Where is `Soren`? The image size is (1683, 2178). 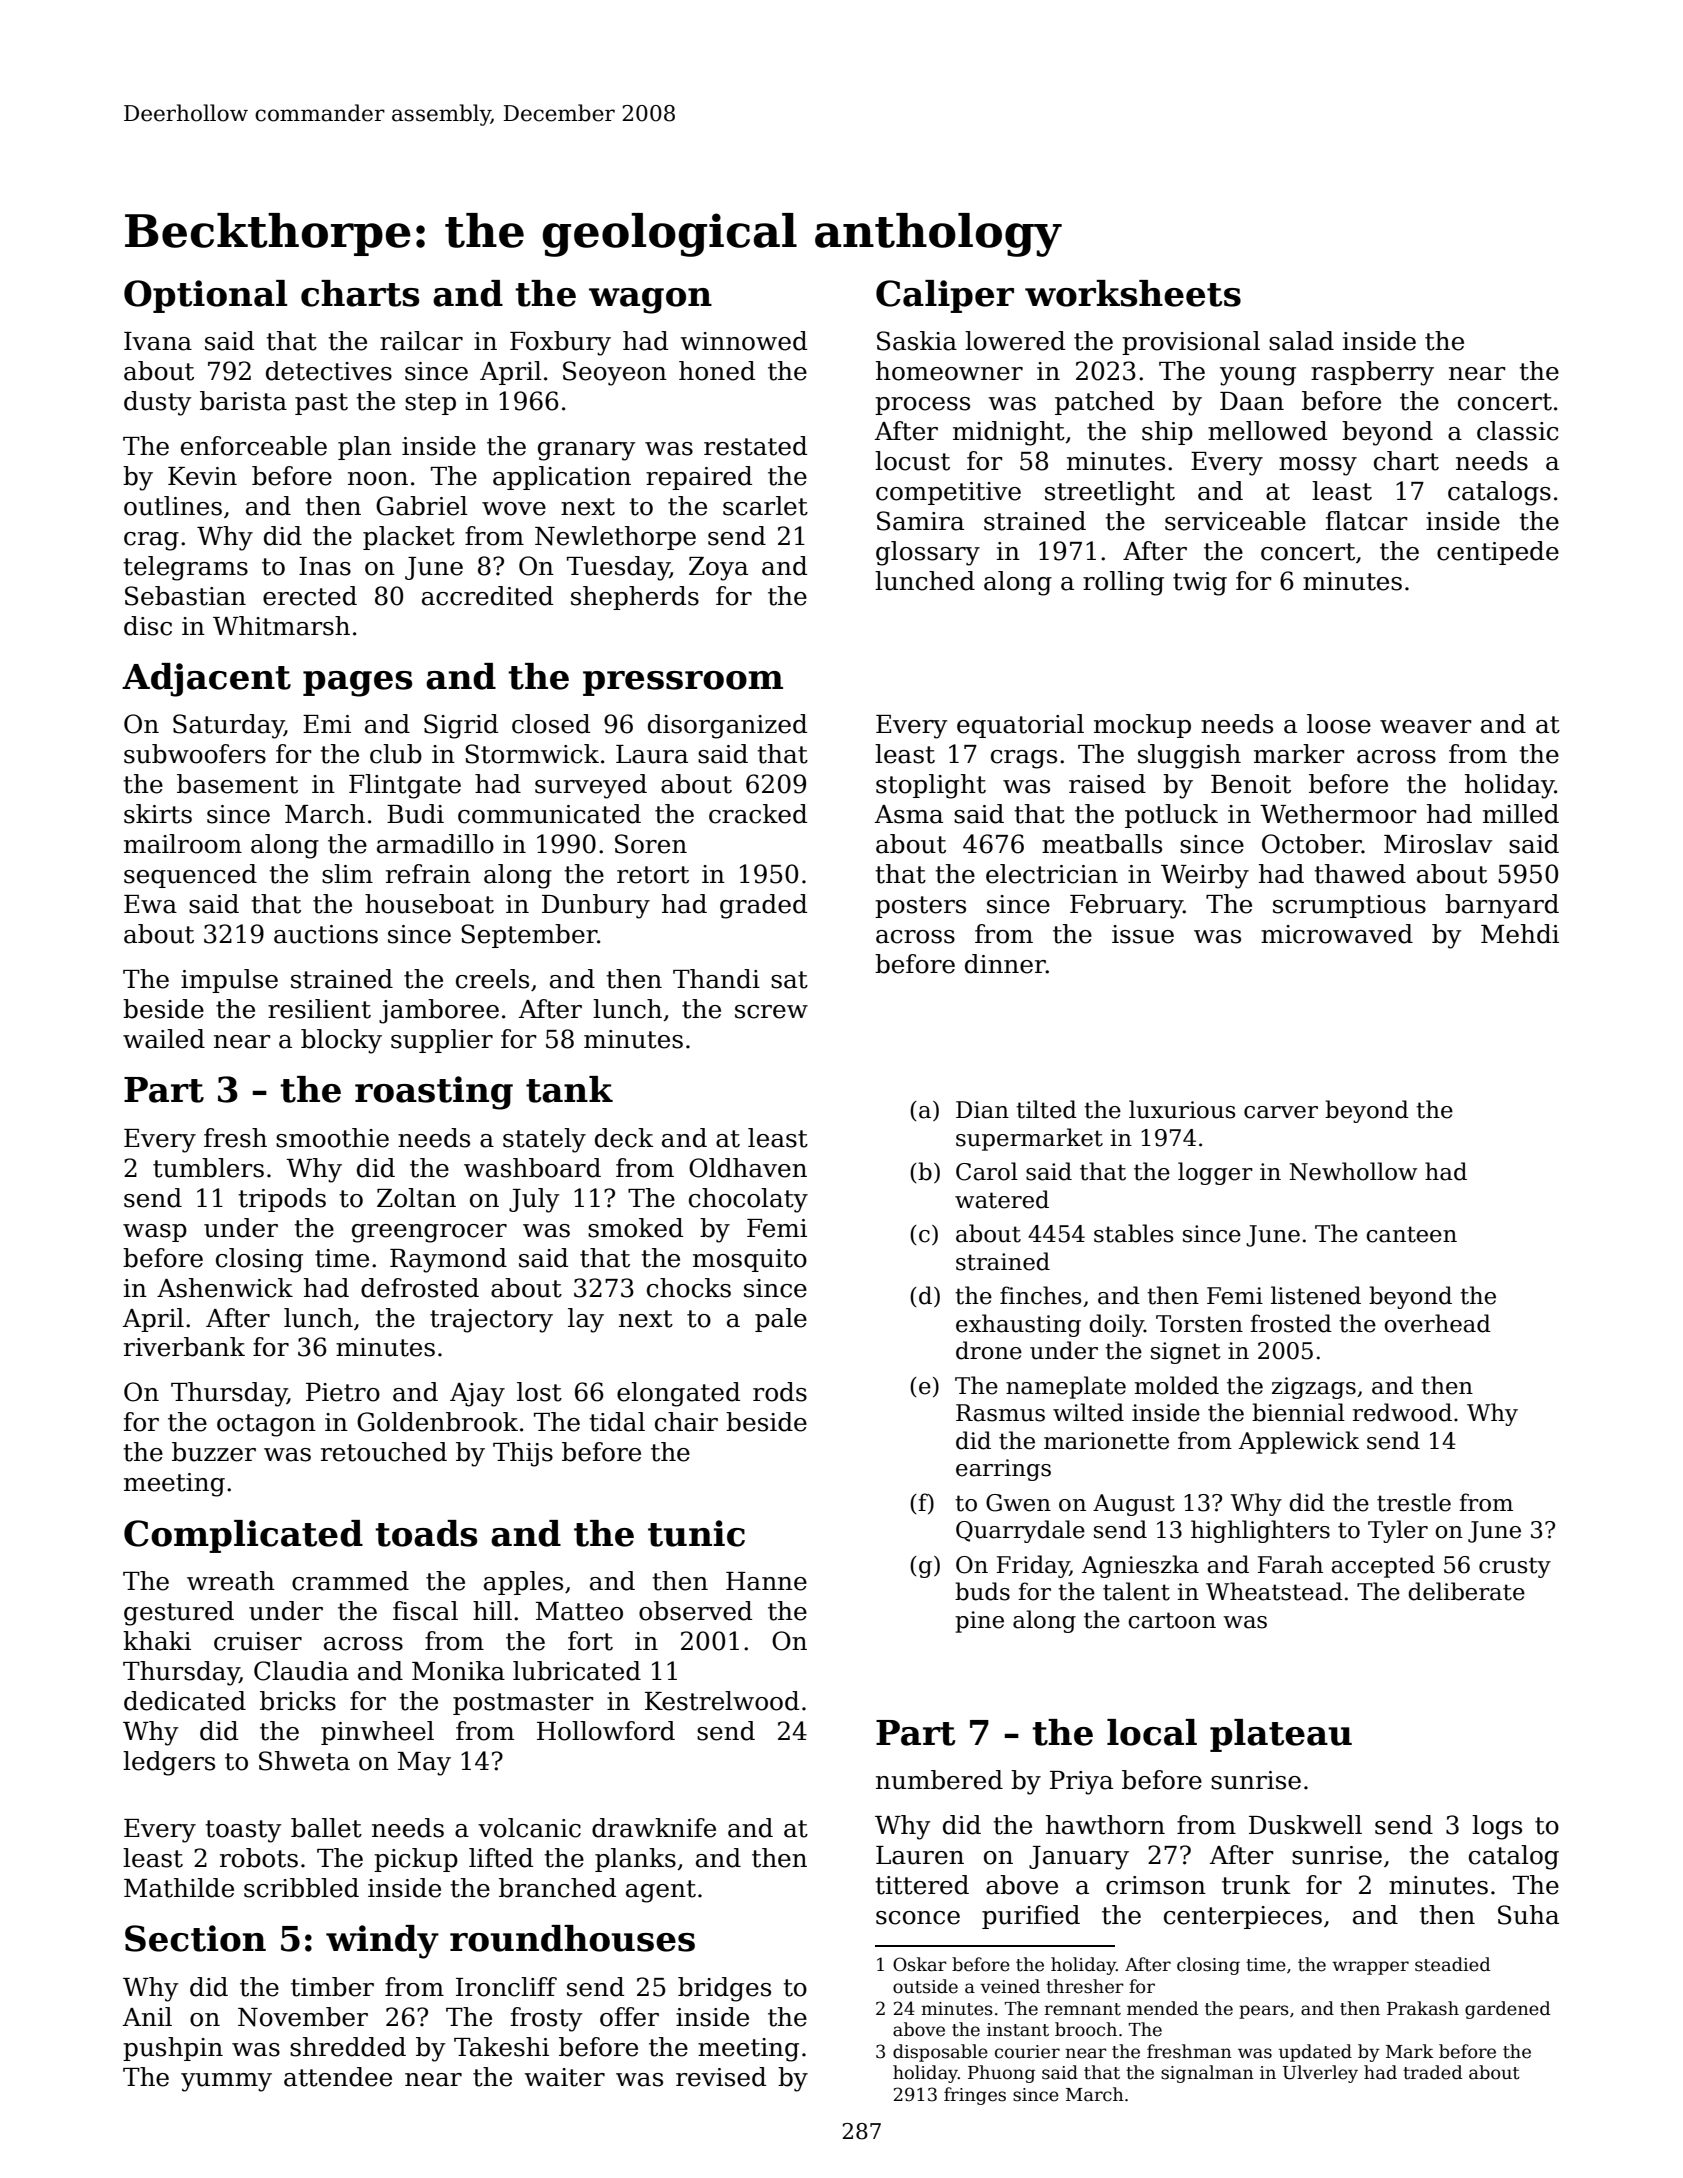 Soren is located at coordinates (651, 844).
